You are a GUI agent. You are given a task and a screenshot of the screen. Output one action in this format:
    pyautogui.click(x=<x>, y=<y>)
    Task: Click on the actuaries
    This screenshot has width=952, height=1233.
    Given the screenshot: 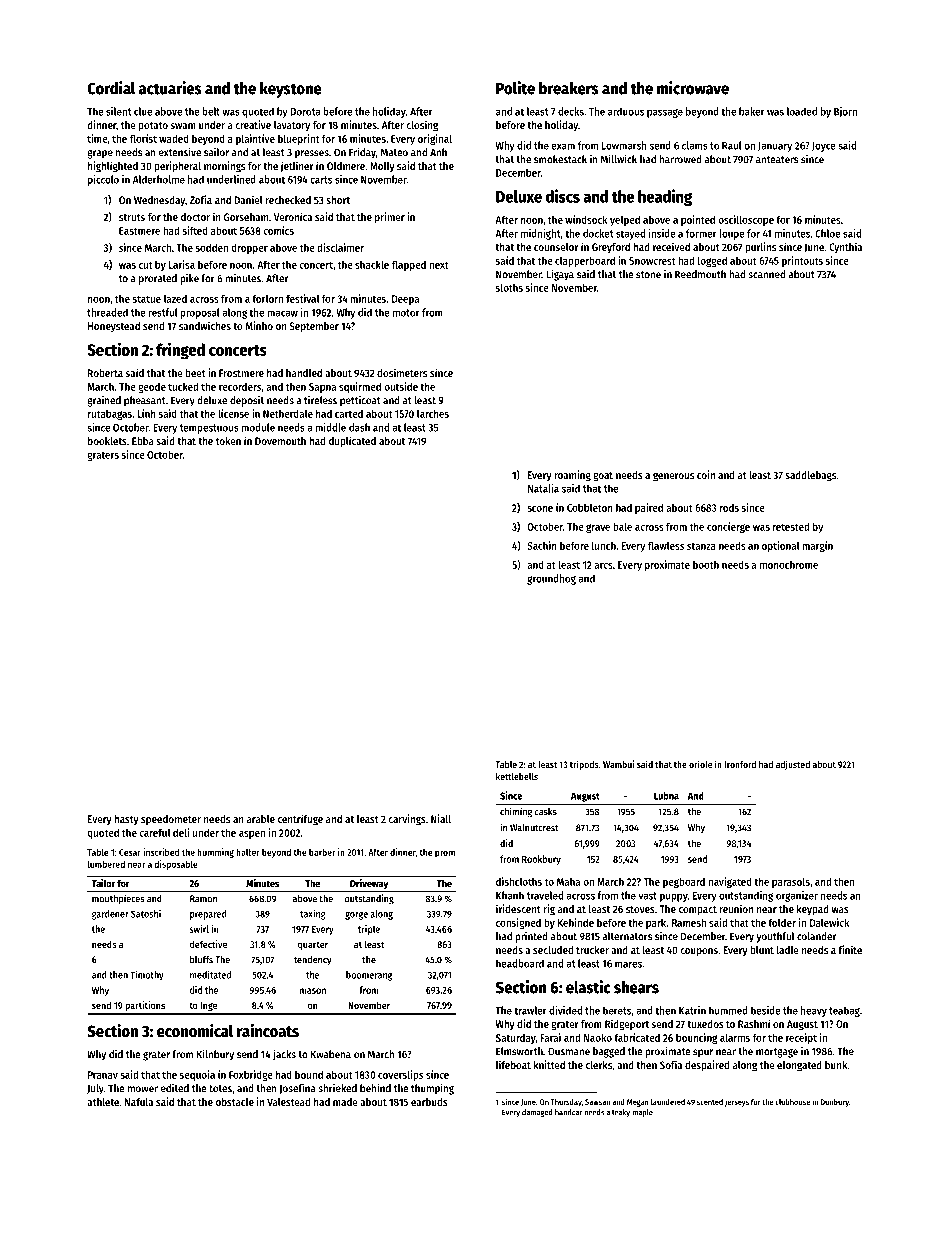 What is the action you would take?
    pyautogui.click(x=170, y=88)
